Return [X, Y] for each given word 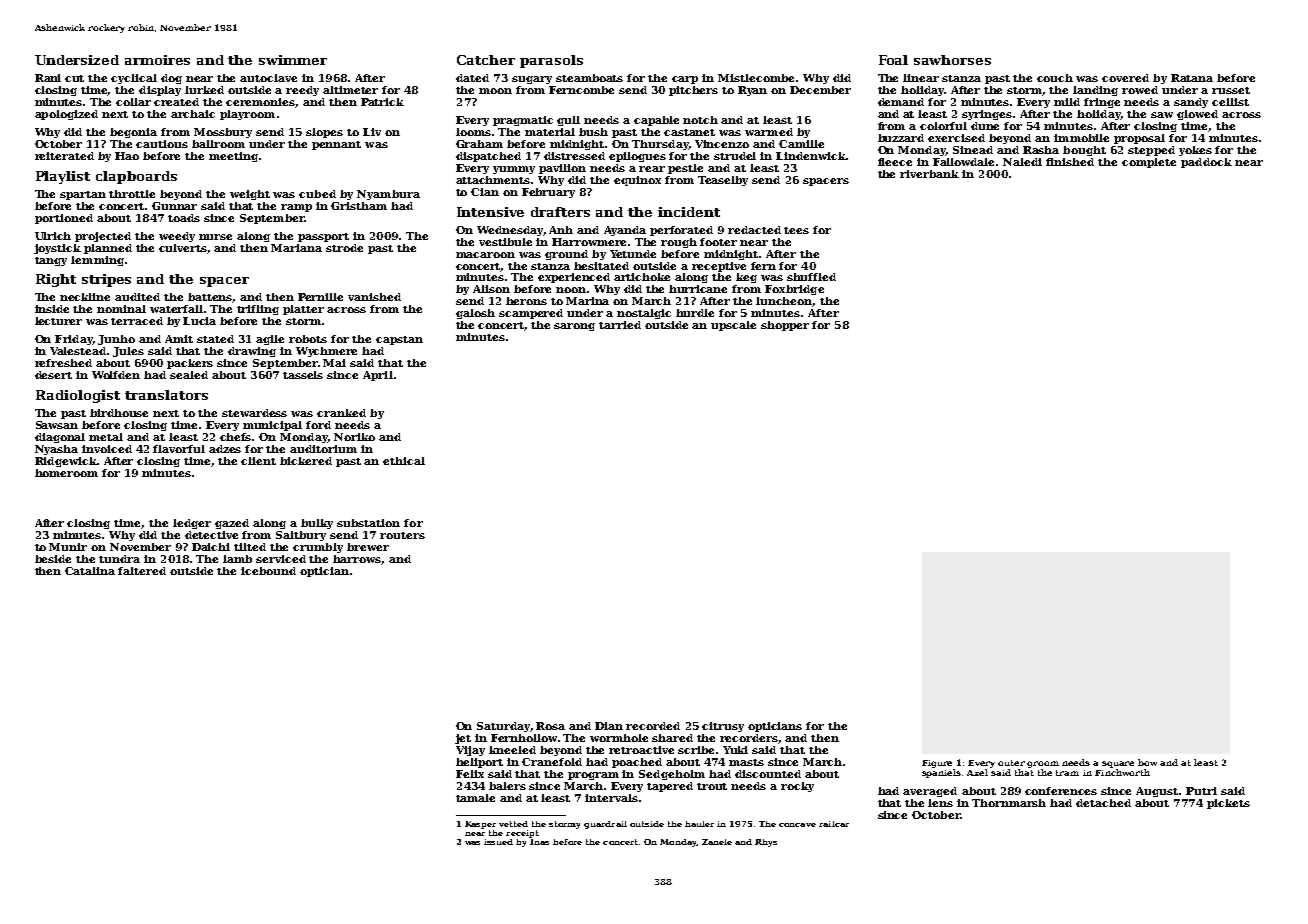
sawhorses [952, 60]
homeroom [66, 473]
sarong [574, 327]
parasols [551, 61]
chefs [236, 437]
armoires [157, 60]
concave [797, 825]
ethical [404, 461]
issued [498, 842]
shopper [785, 326]
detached [1103, 803]
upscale [733, 326]
